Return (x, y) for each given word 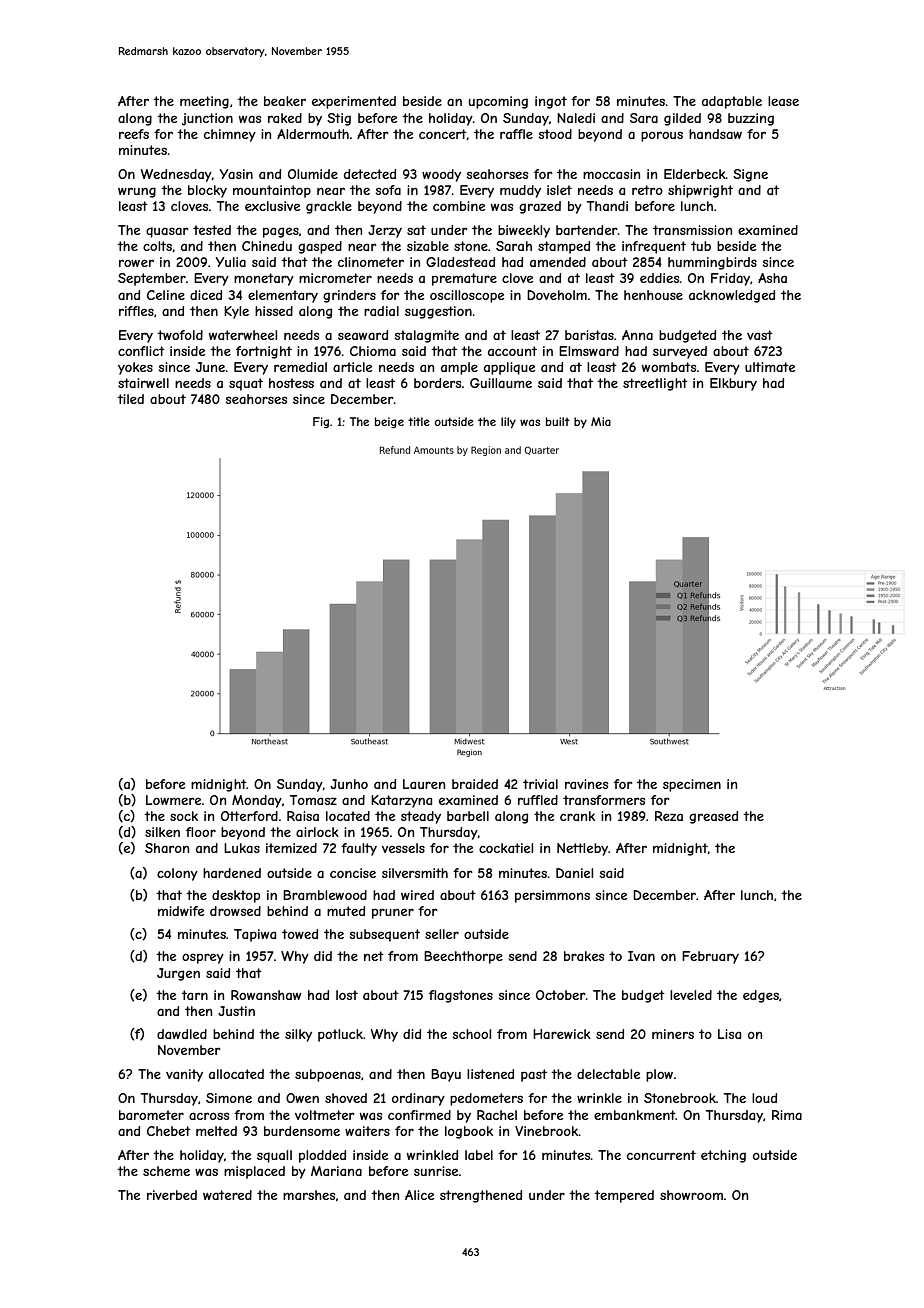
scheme (166, 1171)
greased (713, 817)
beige (389, 423)
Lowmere (173, 800)
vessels (403, 848)
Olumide (313, 174)
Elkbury (733, 384)
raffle (516, 134)
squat (246, 384)
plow (659, 1075)
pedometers (486, 1099)
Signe (750, 175)
